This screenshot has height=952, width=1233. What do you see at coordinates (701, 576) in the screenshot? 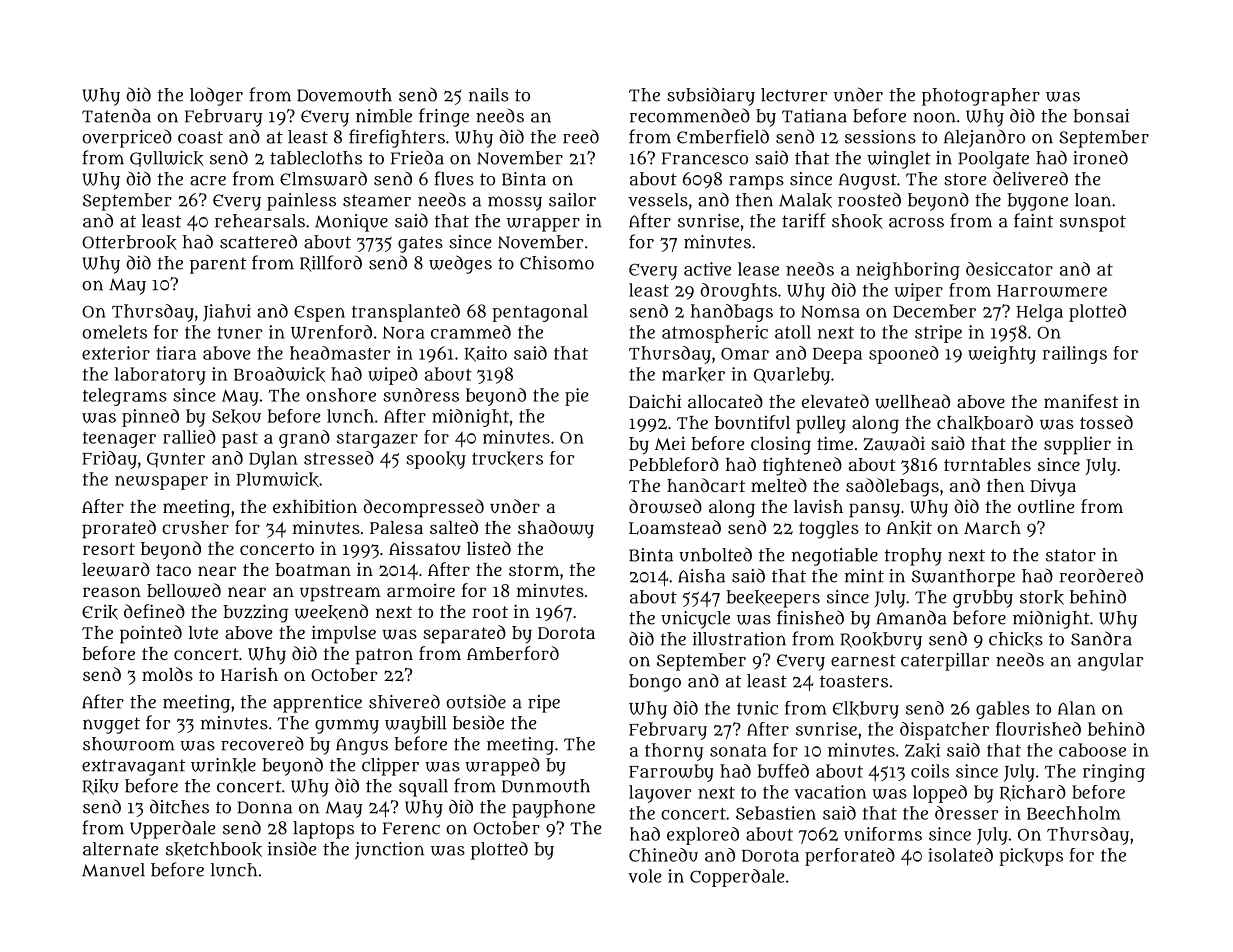
I see `Aisha` at bounding box center [701, 576].
